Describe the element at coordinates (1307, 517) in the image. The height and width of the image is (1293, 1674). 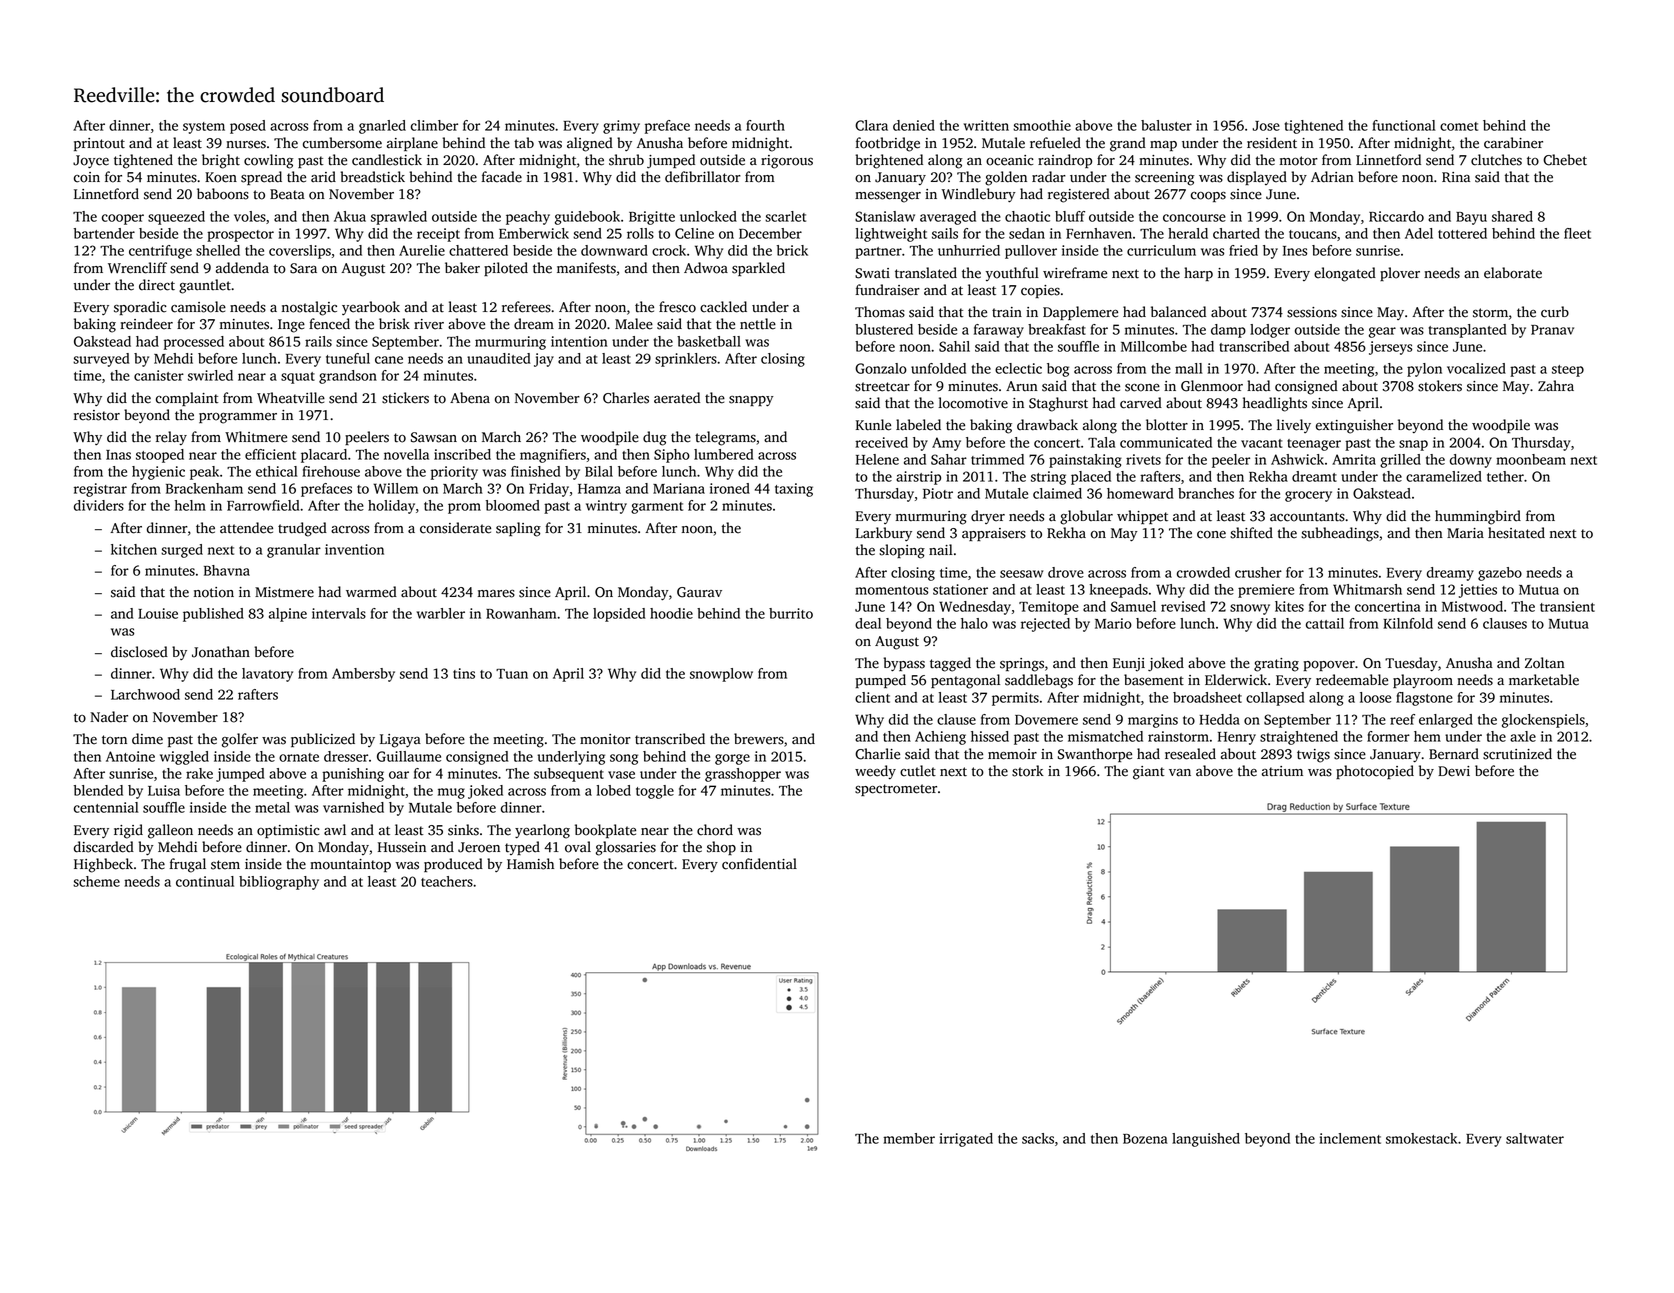
I see `accountants` at that location.
